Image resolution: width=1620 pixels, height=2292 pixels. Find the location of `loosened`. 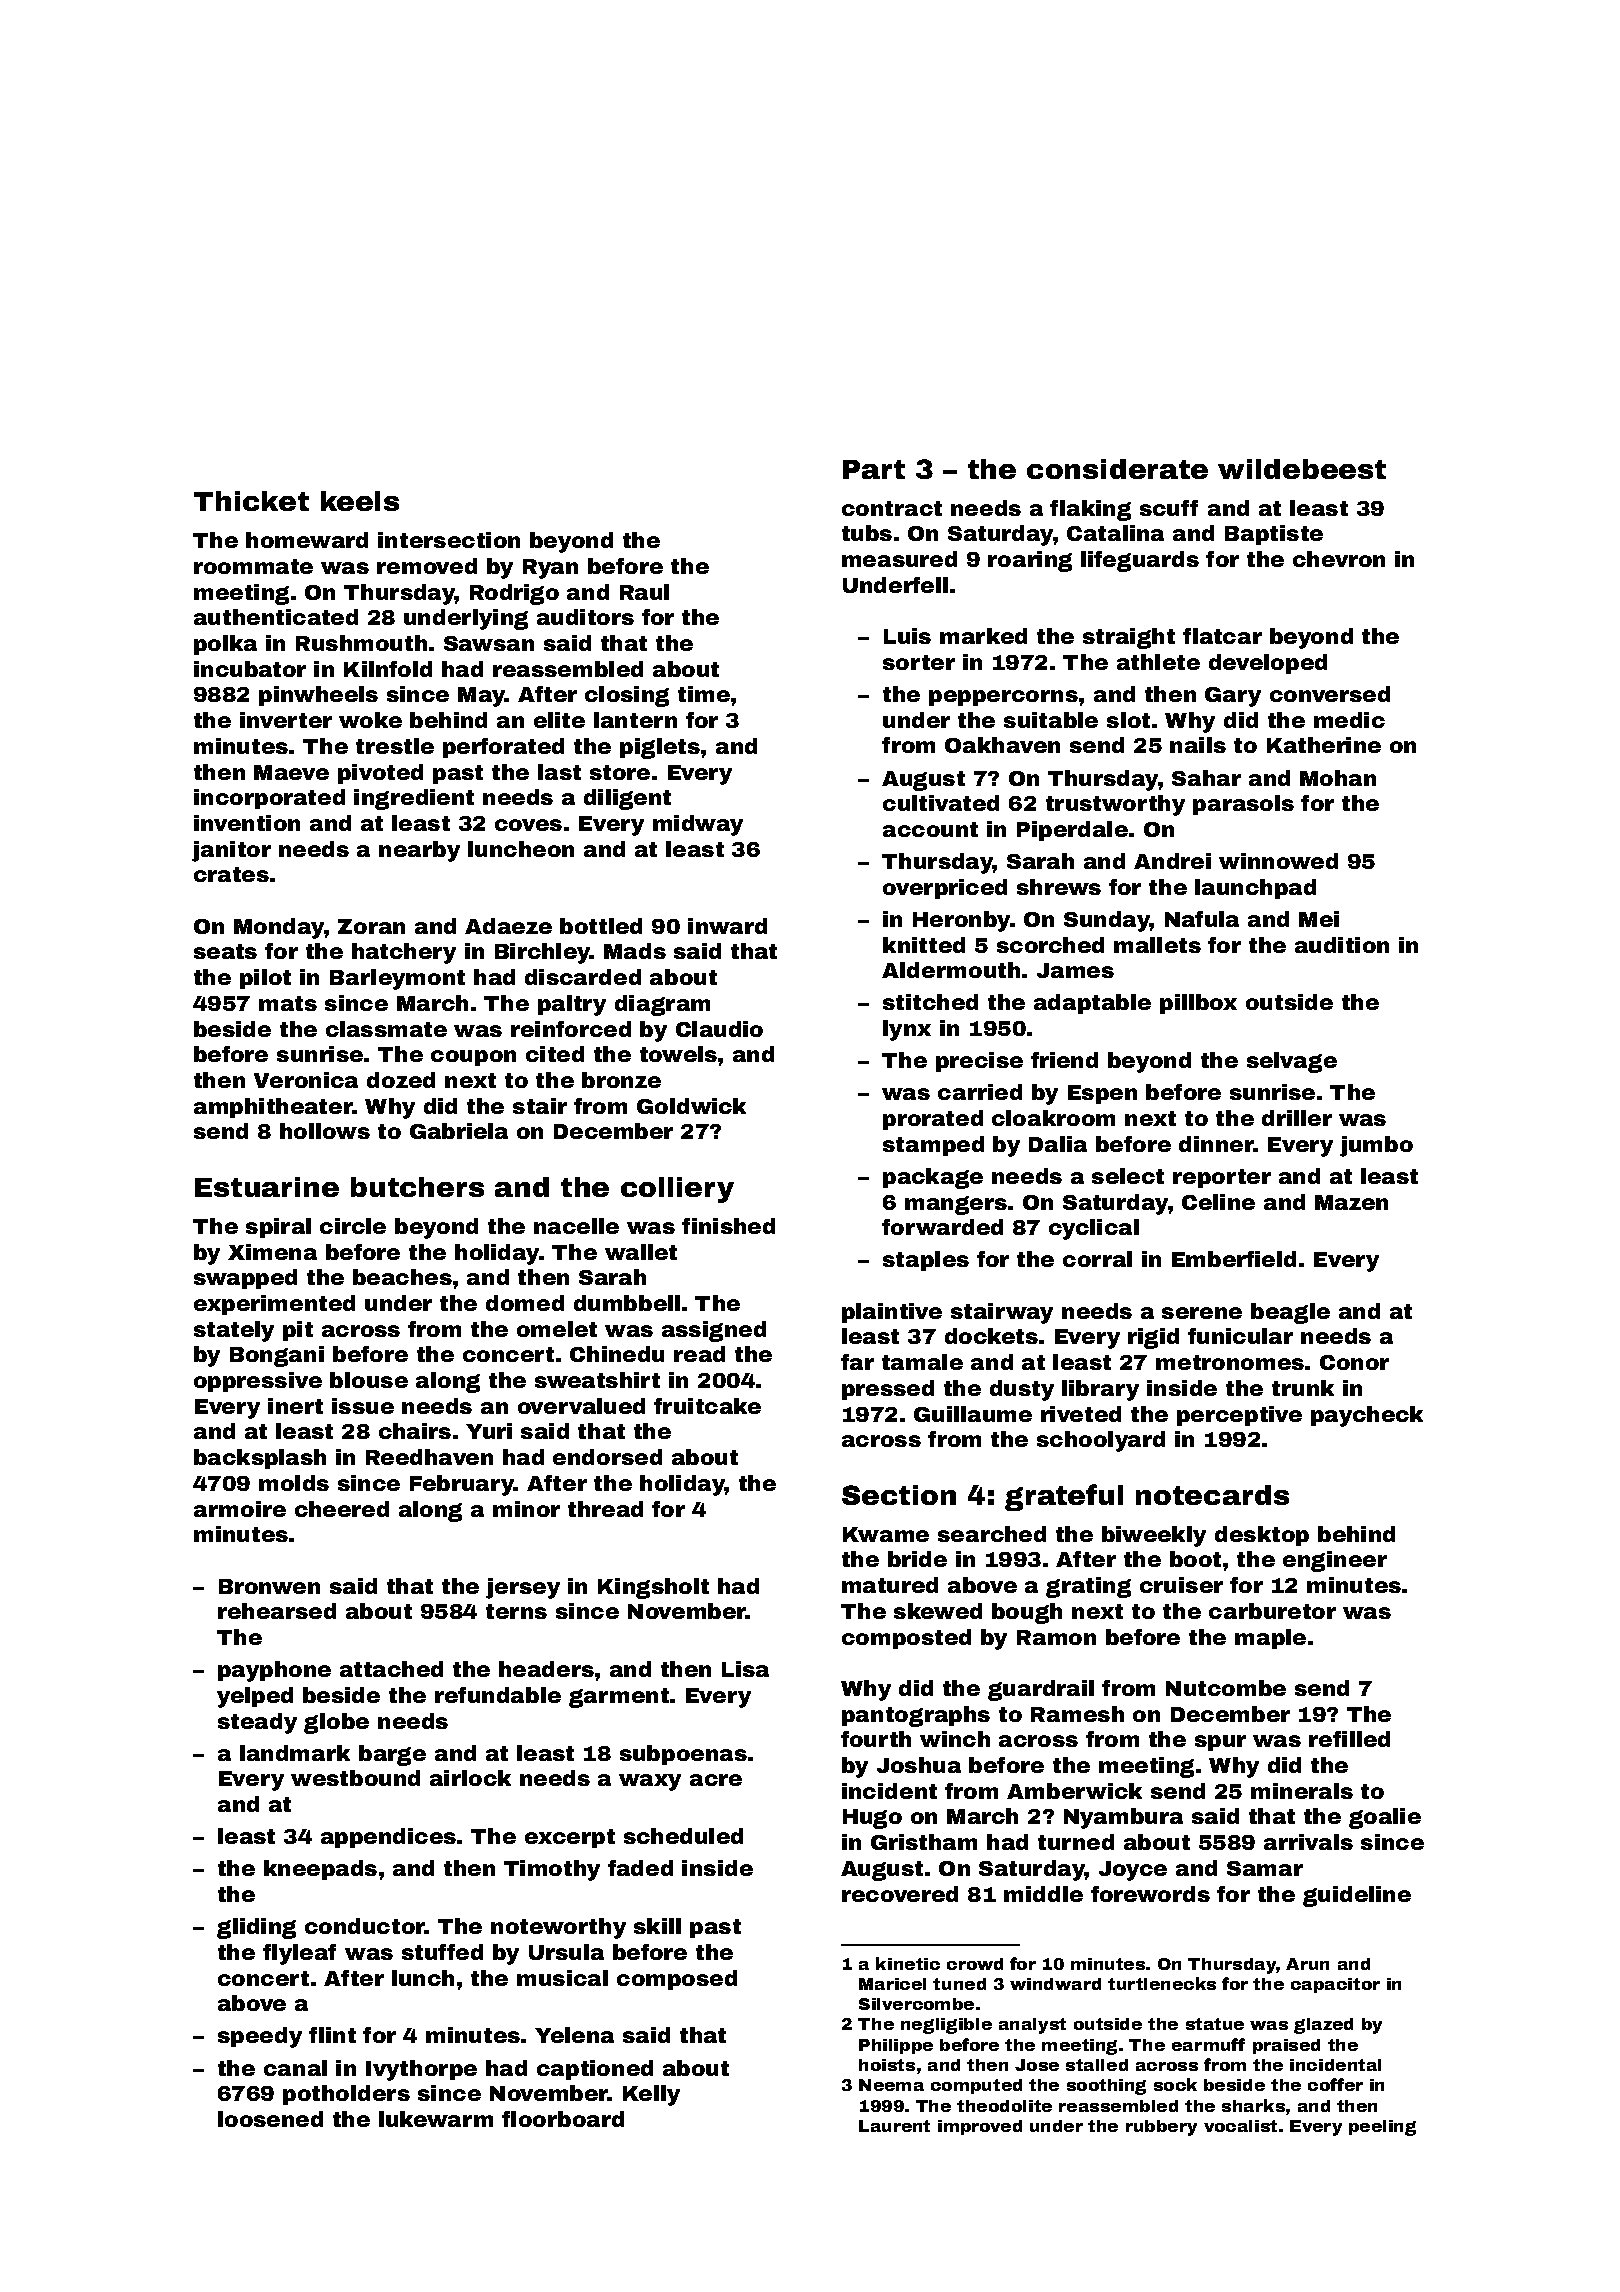

loosened is located at coordinates (270, 2119).
